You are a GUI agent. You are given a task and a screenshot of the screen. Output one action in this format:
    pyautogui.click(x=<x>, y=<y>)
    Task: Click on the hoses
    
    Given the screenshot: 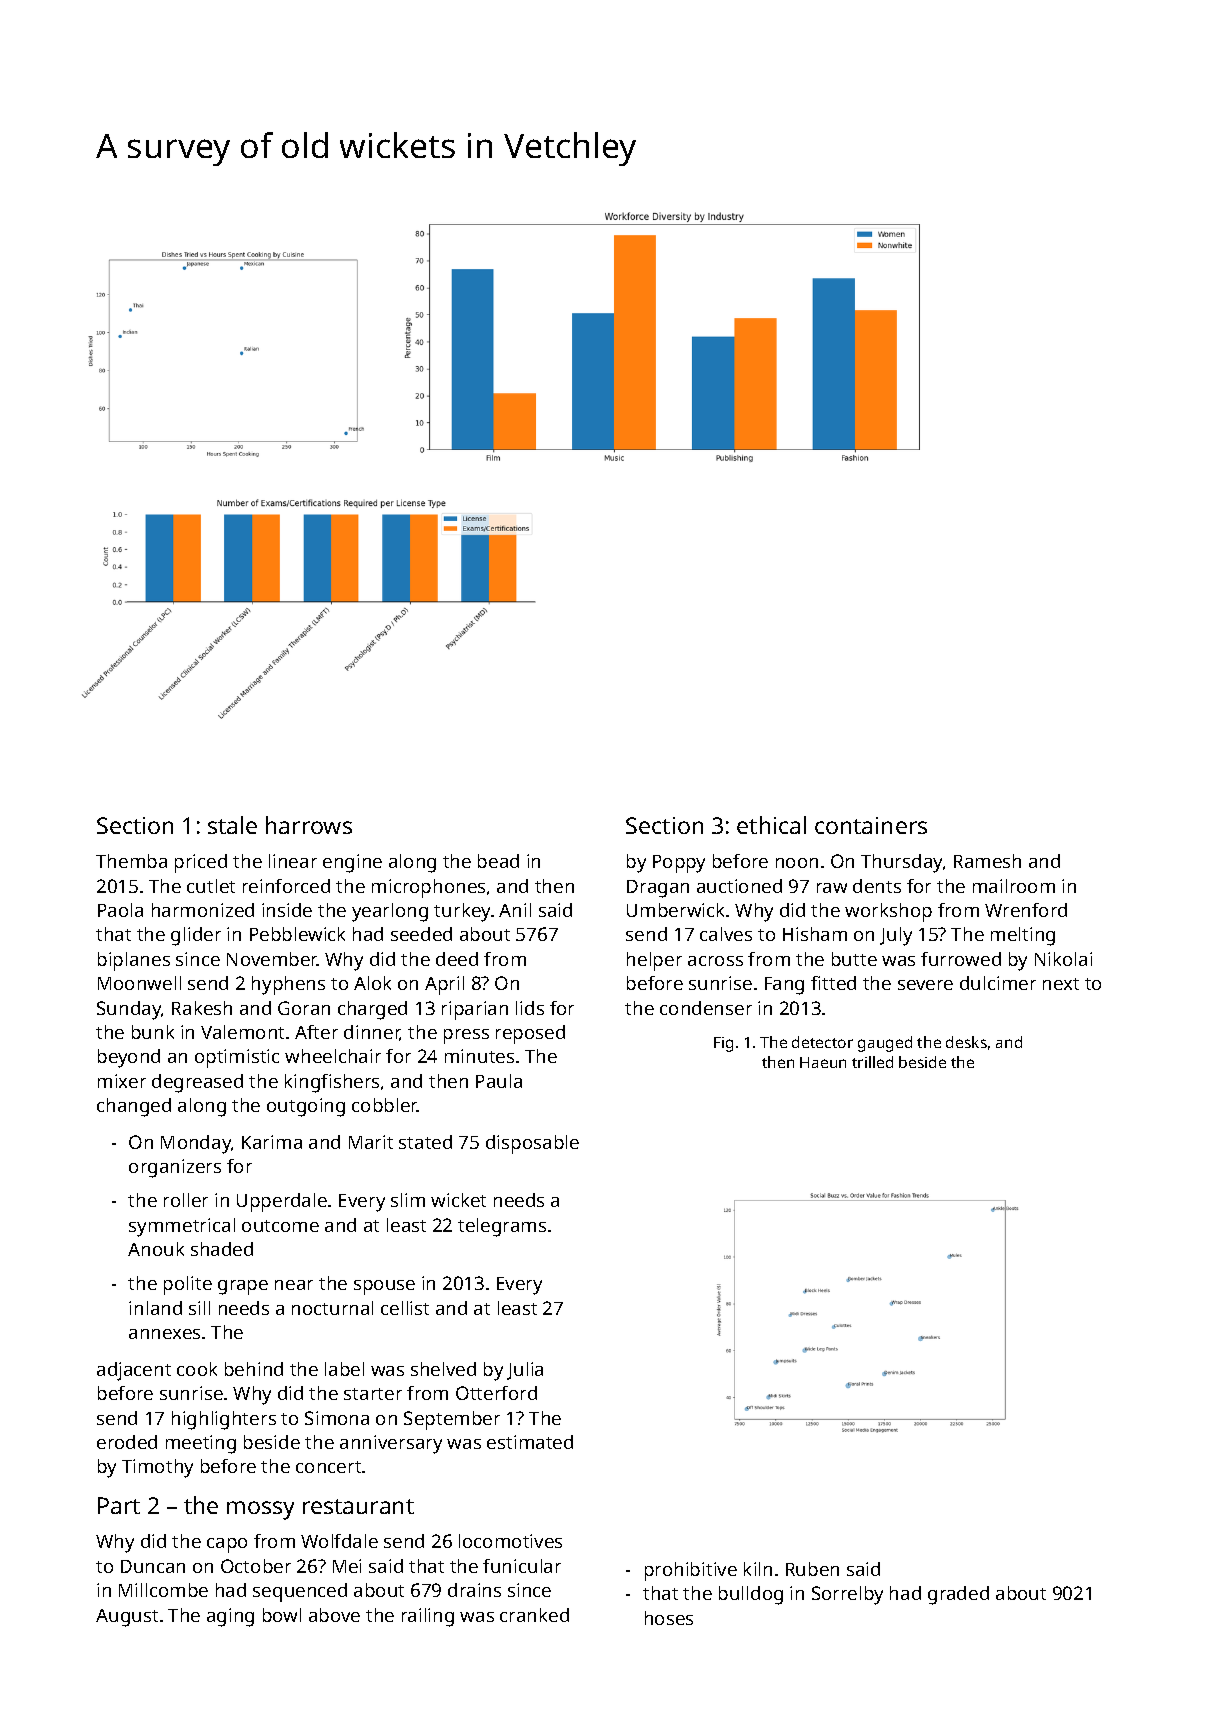 What is the action you would take?
    pyautogui.click(x=669, y=1618)
